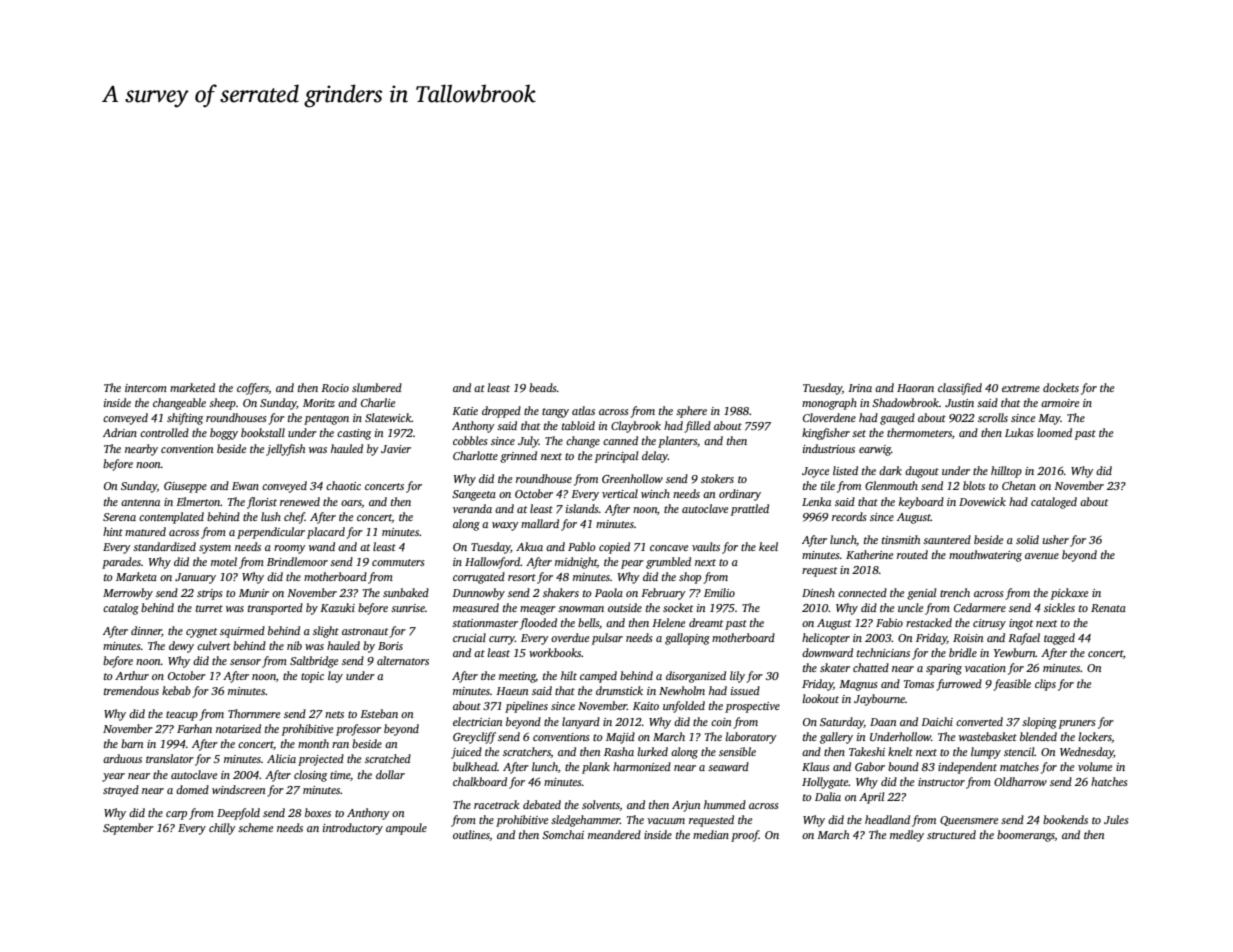  Describe the element at coordinates (128, 829) in the document. I see `September` at that location.
